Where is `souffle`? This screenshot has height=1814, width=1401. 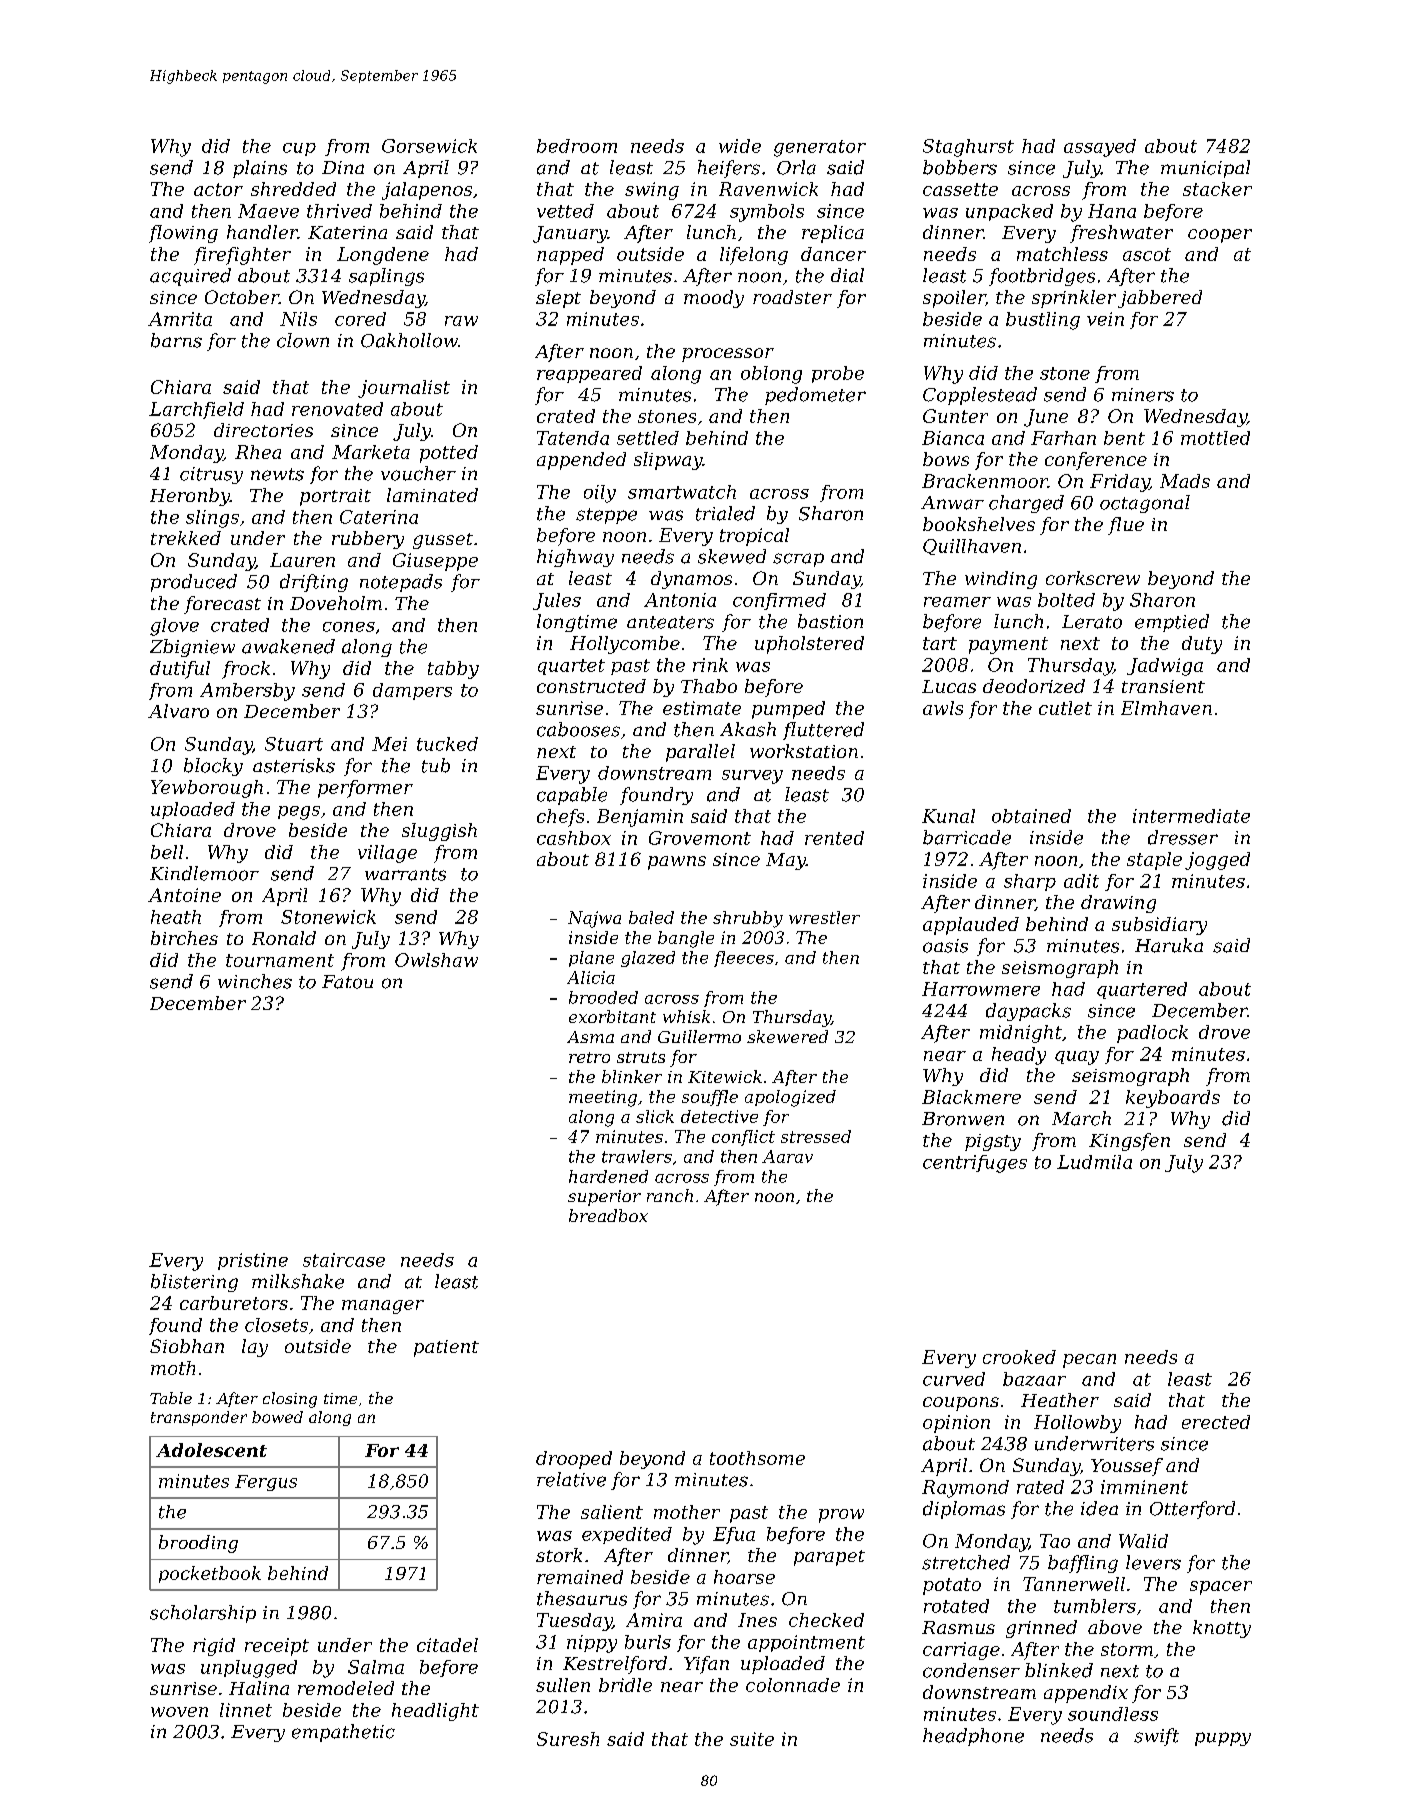
souffle is located at coordinates (710, 1098).
